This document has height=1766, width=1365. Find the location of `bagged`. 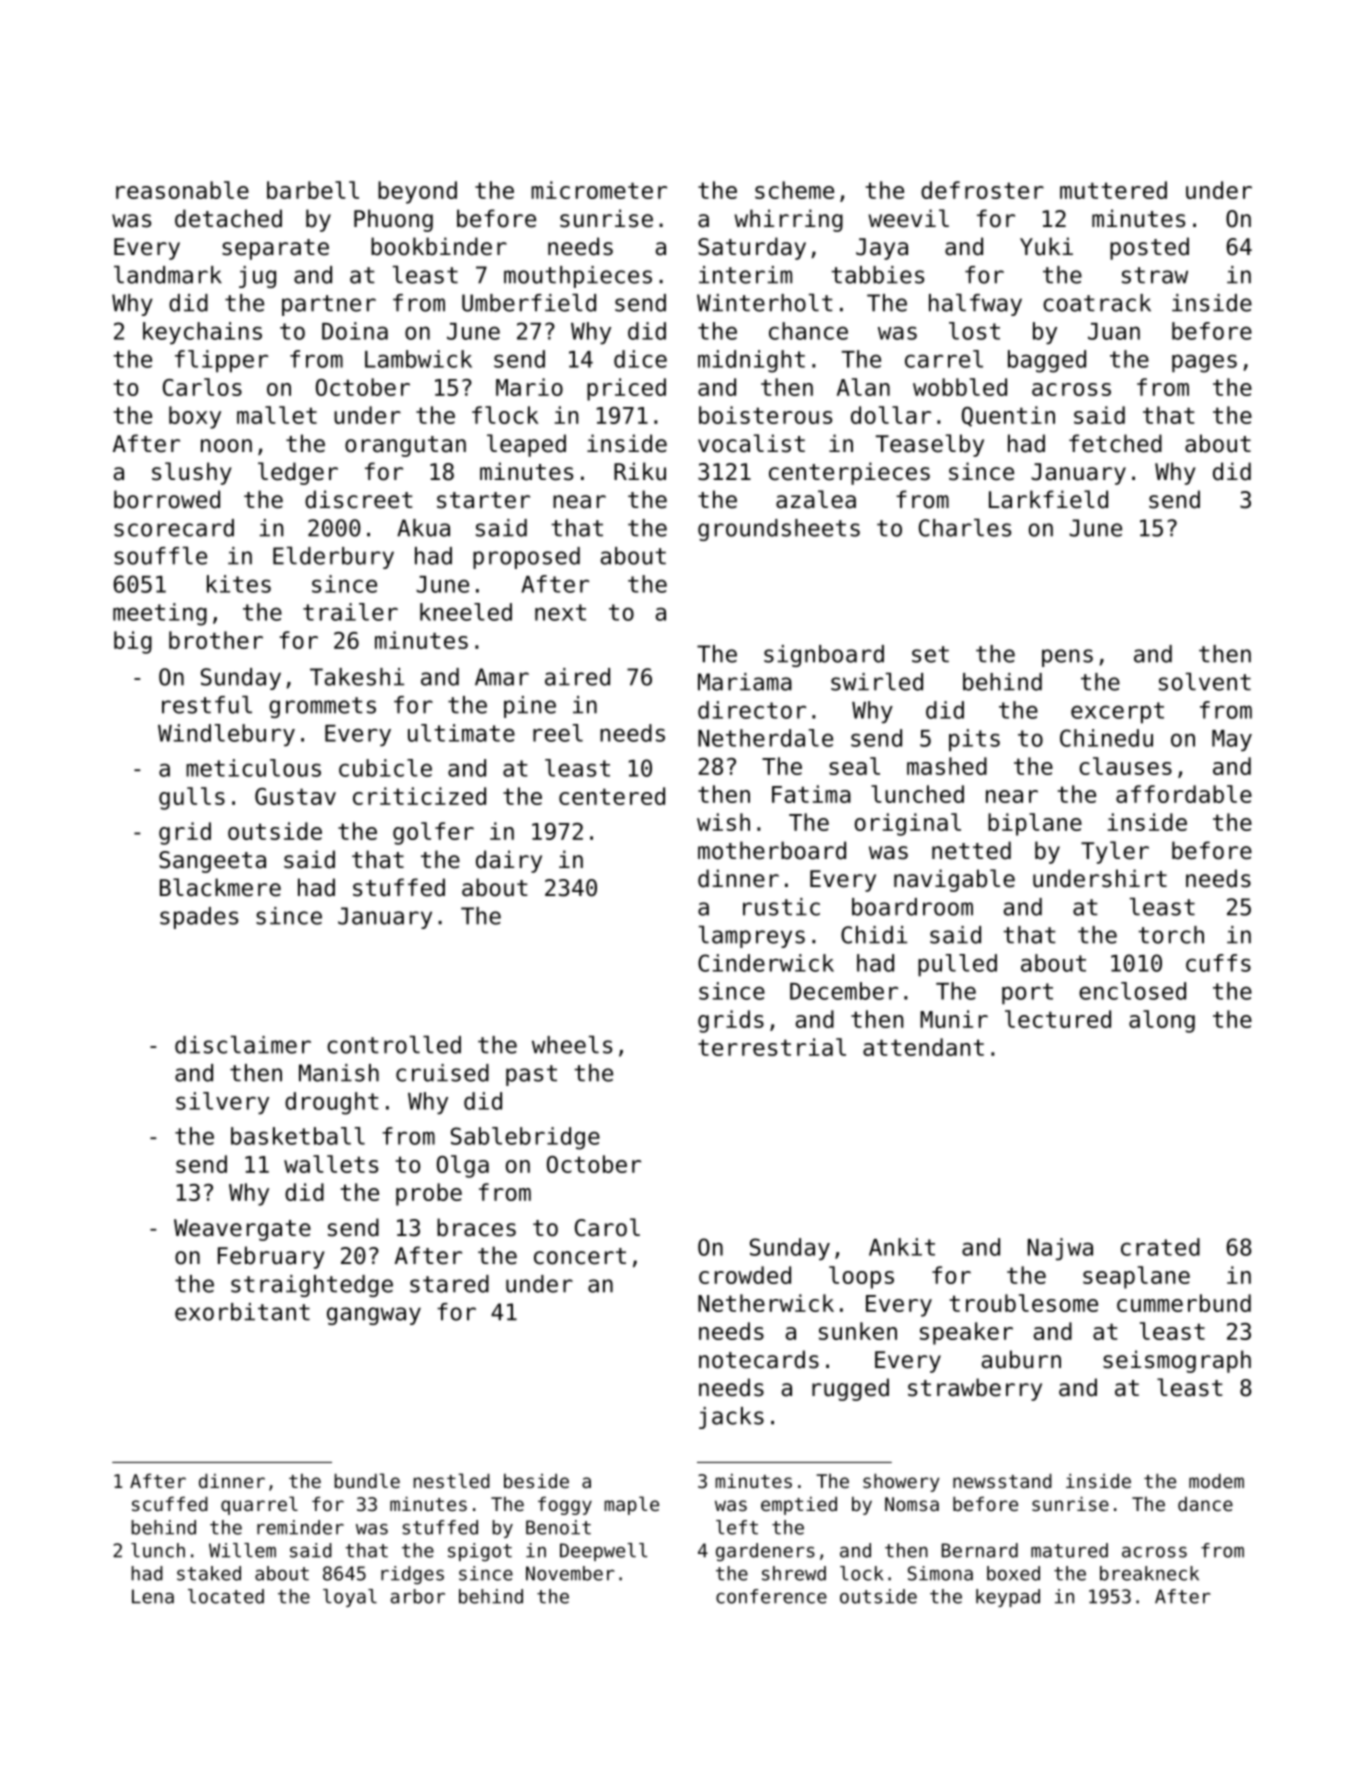

bagged is located at coordinates (1047, 361).
